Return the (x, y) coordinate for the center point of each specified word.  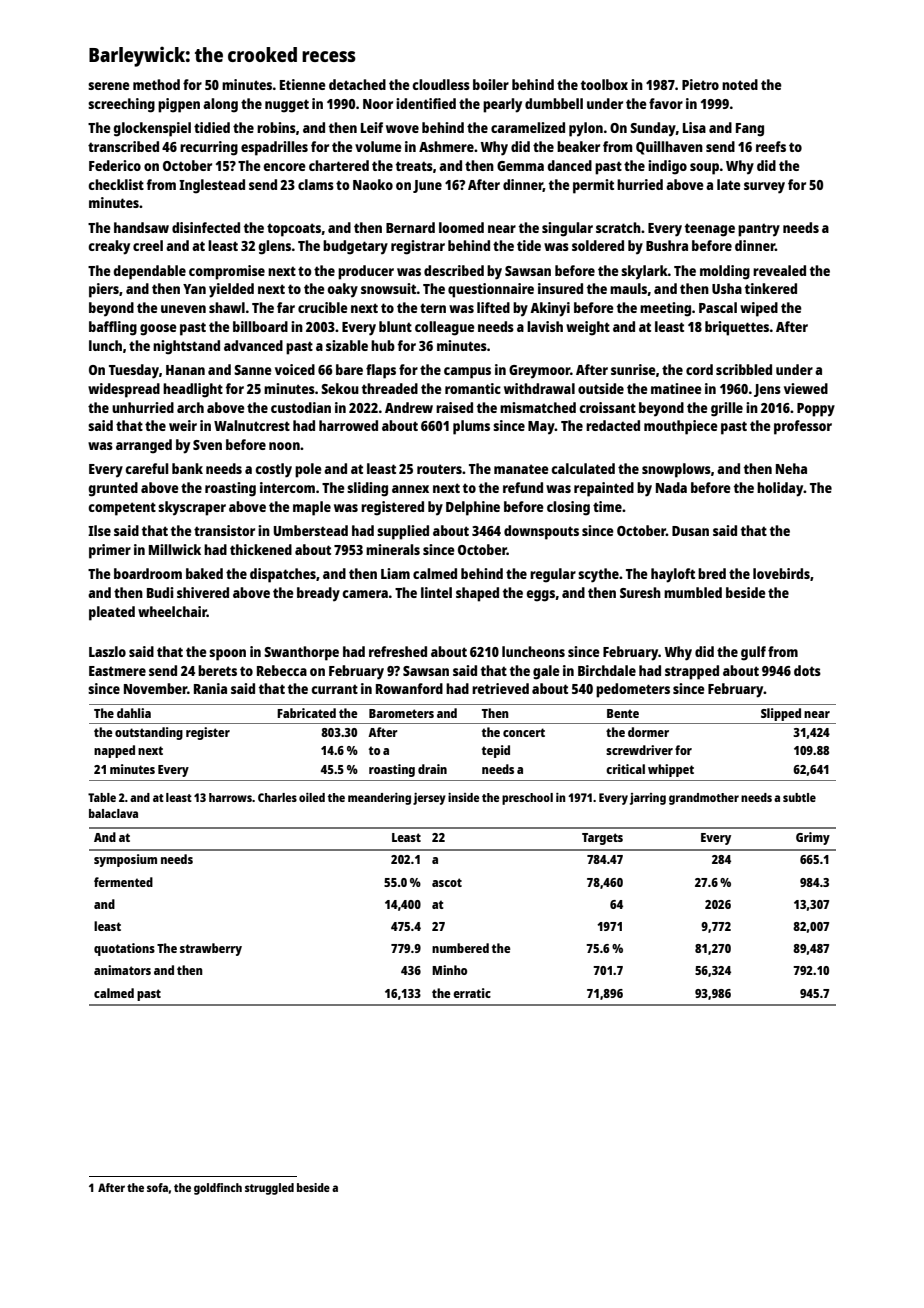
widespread (124, 390)
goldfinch (218, 1189)
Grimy (813, 838)
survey (764, 188)
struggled (269, 1189)
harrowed (348, 425)
